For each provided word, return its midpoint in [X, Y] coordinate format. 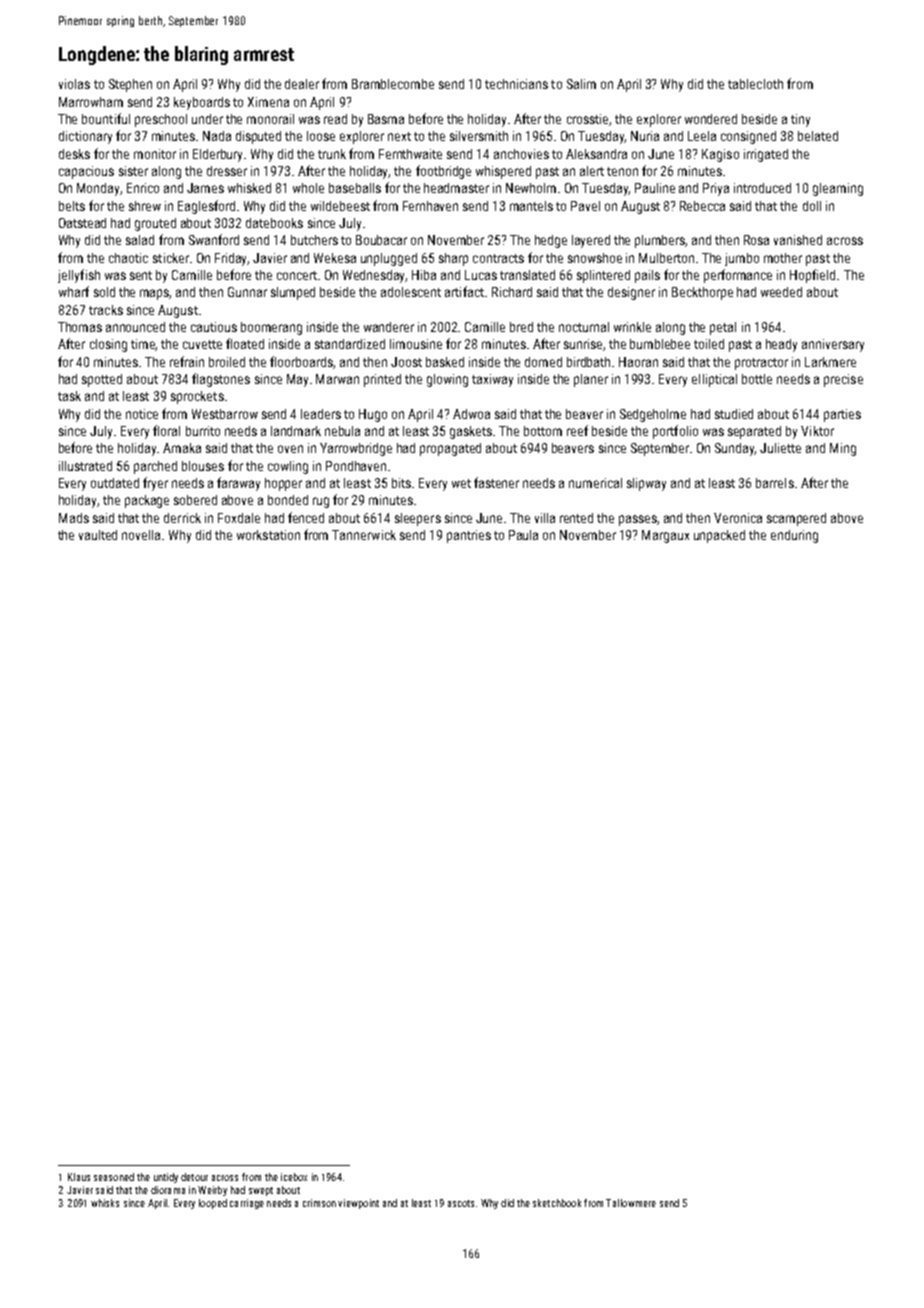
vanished [798, 240]
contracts [498, 258]
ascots [461, 1203]
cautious [214, 327]
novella [141, 535]
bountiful [106, 118]
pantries [469, 536]
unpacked [719, 536]
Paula [523, 535]
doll [812, 206]
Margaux [665, 536]
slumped [293, 293]
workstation [268, 535]
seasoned [114, 1177]
